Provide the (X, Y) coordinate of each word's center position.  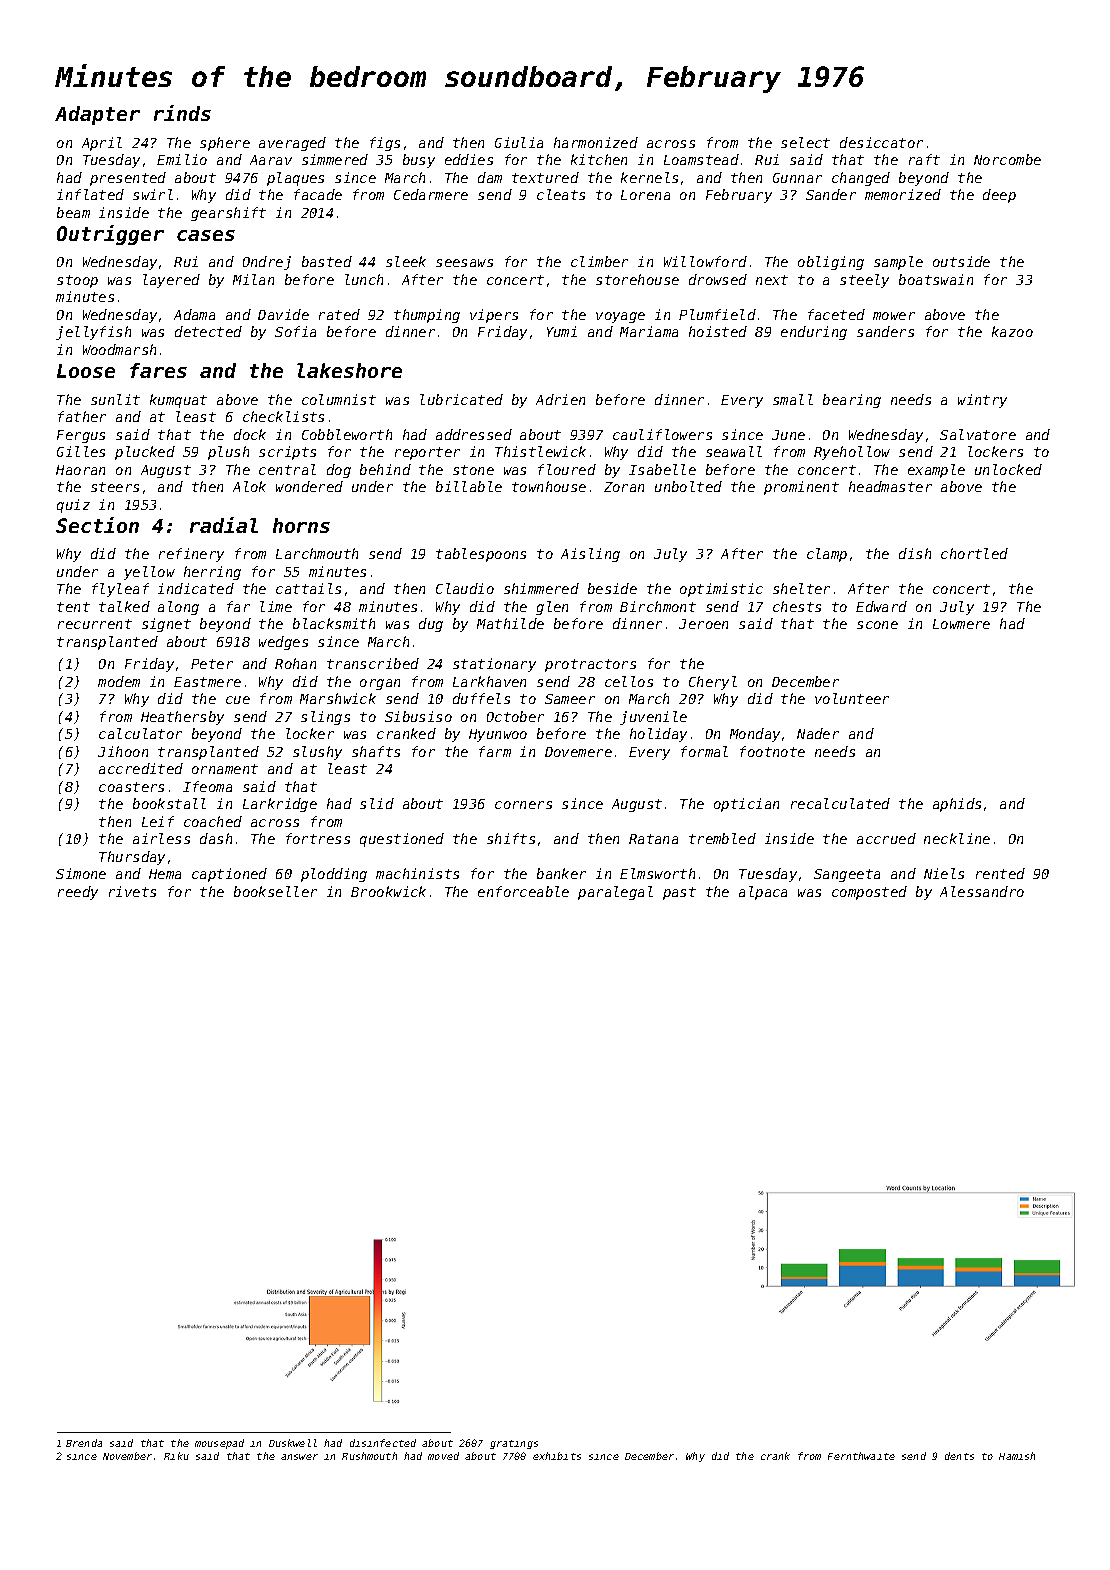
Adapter (97, 115)
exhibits (557, 1456)
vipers (494, 316)
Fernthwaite (861, 1456)
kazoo (1012, 331)
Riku (176, 1456)
